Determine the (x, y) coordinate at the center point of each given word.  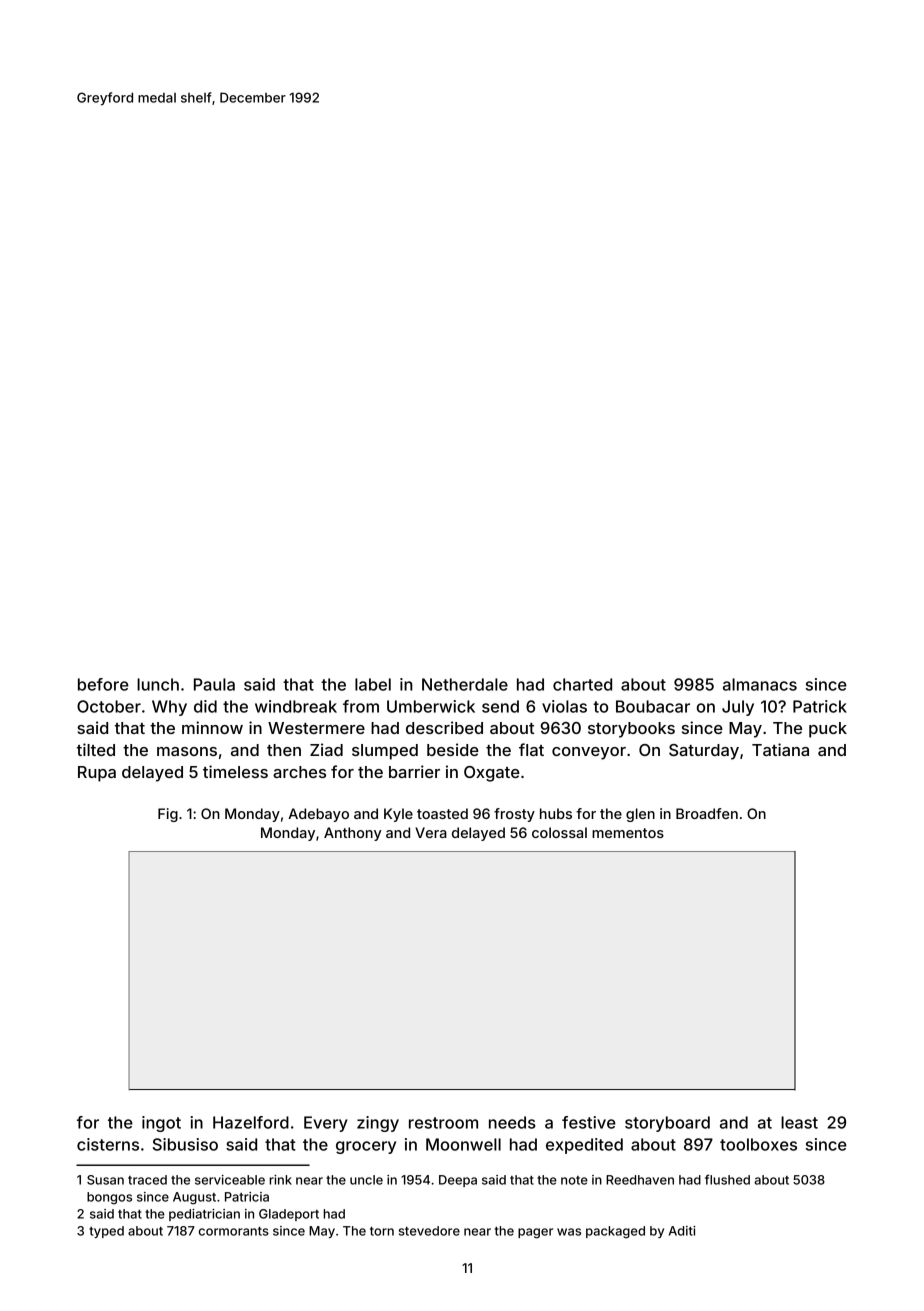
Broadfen (707, 813)
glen (640, 815)
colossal (559, 832)
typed (106, 1232)
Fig (168, 815)
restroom (443, 1123)
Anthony (353, 834)
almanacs (760, 684)
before (103, 684)
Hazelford (251, 1122)
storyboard (667, 1124)
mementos (628, 833)
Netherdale (465, 684)
